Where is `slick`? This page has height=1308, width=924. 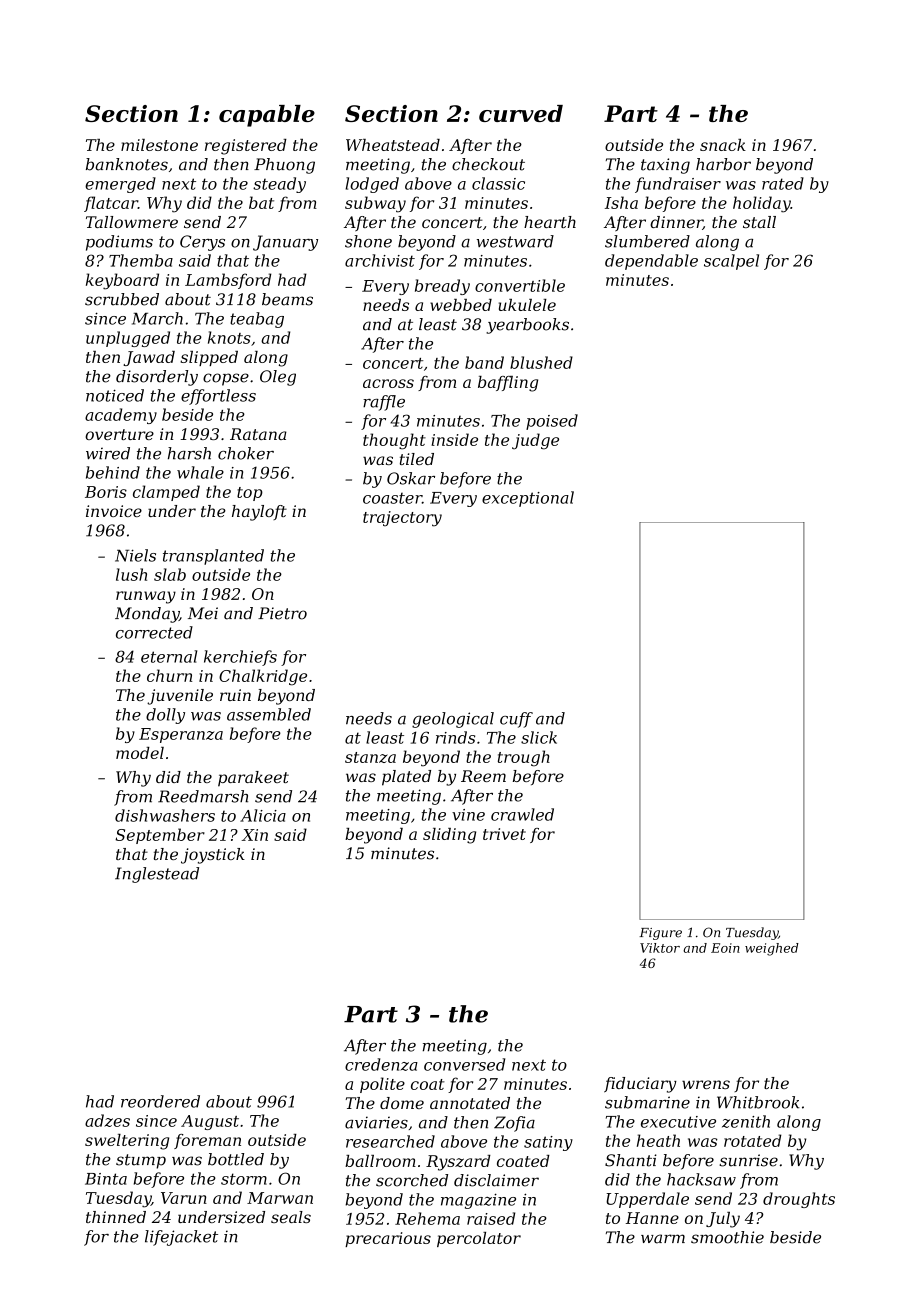 slick is located at coordinates (539, 737).
